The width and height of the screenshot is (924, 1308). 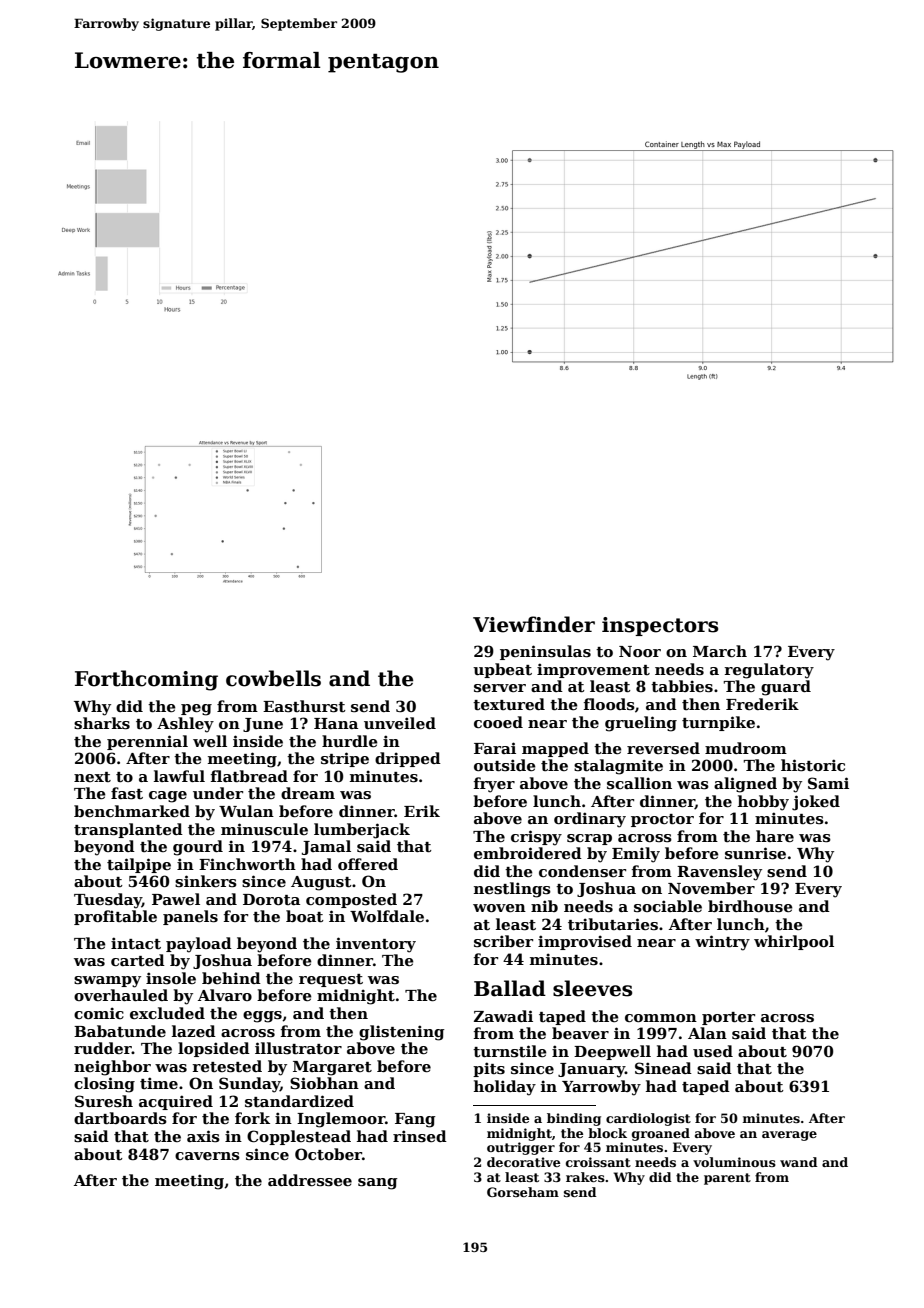 What do you see at coordinates (310, 1180) in the screenshot?
I see `addressee` at bounding box center [310, 1180].
